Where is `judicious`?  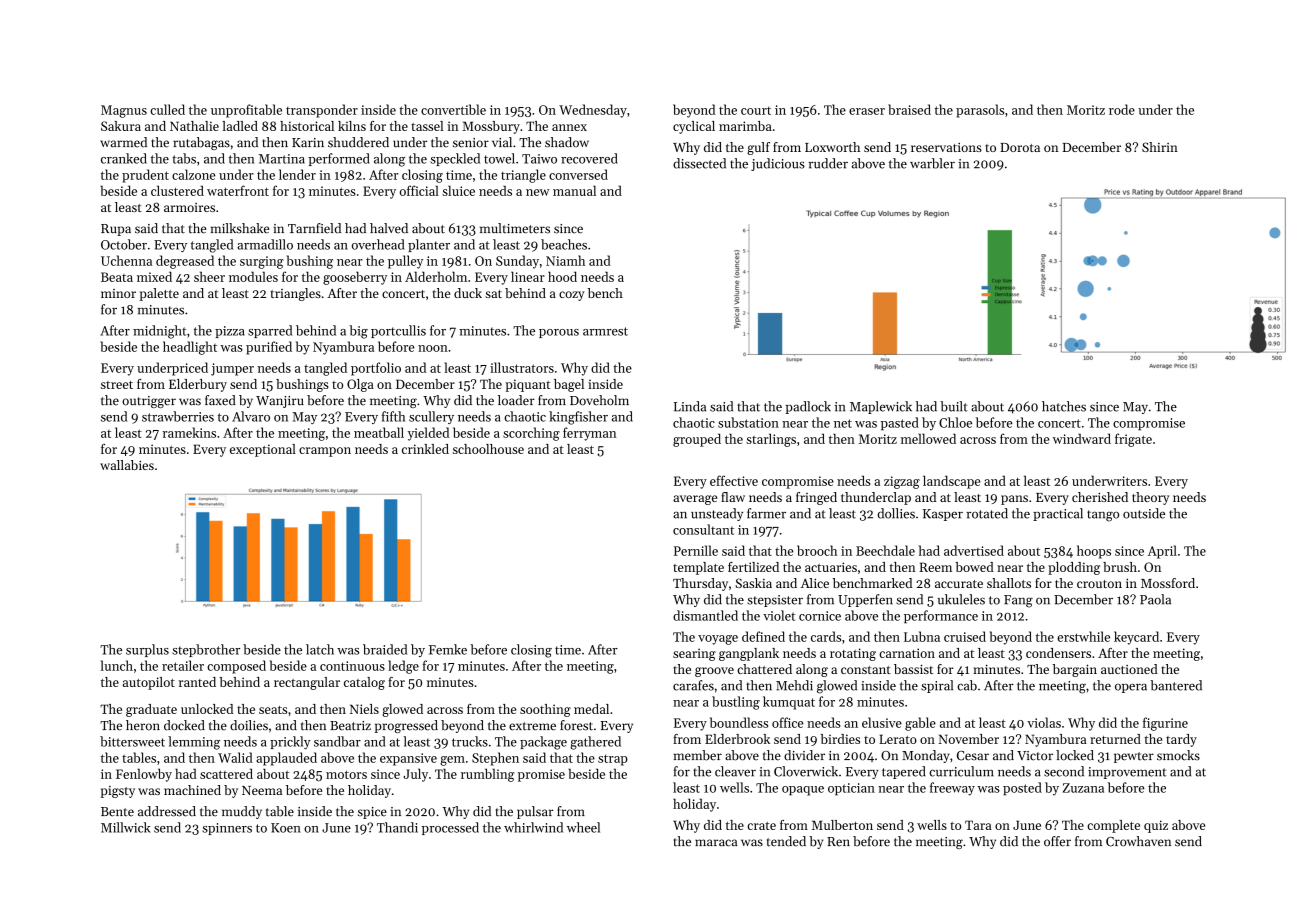 judicious is located at coordinates (778, 164).
